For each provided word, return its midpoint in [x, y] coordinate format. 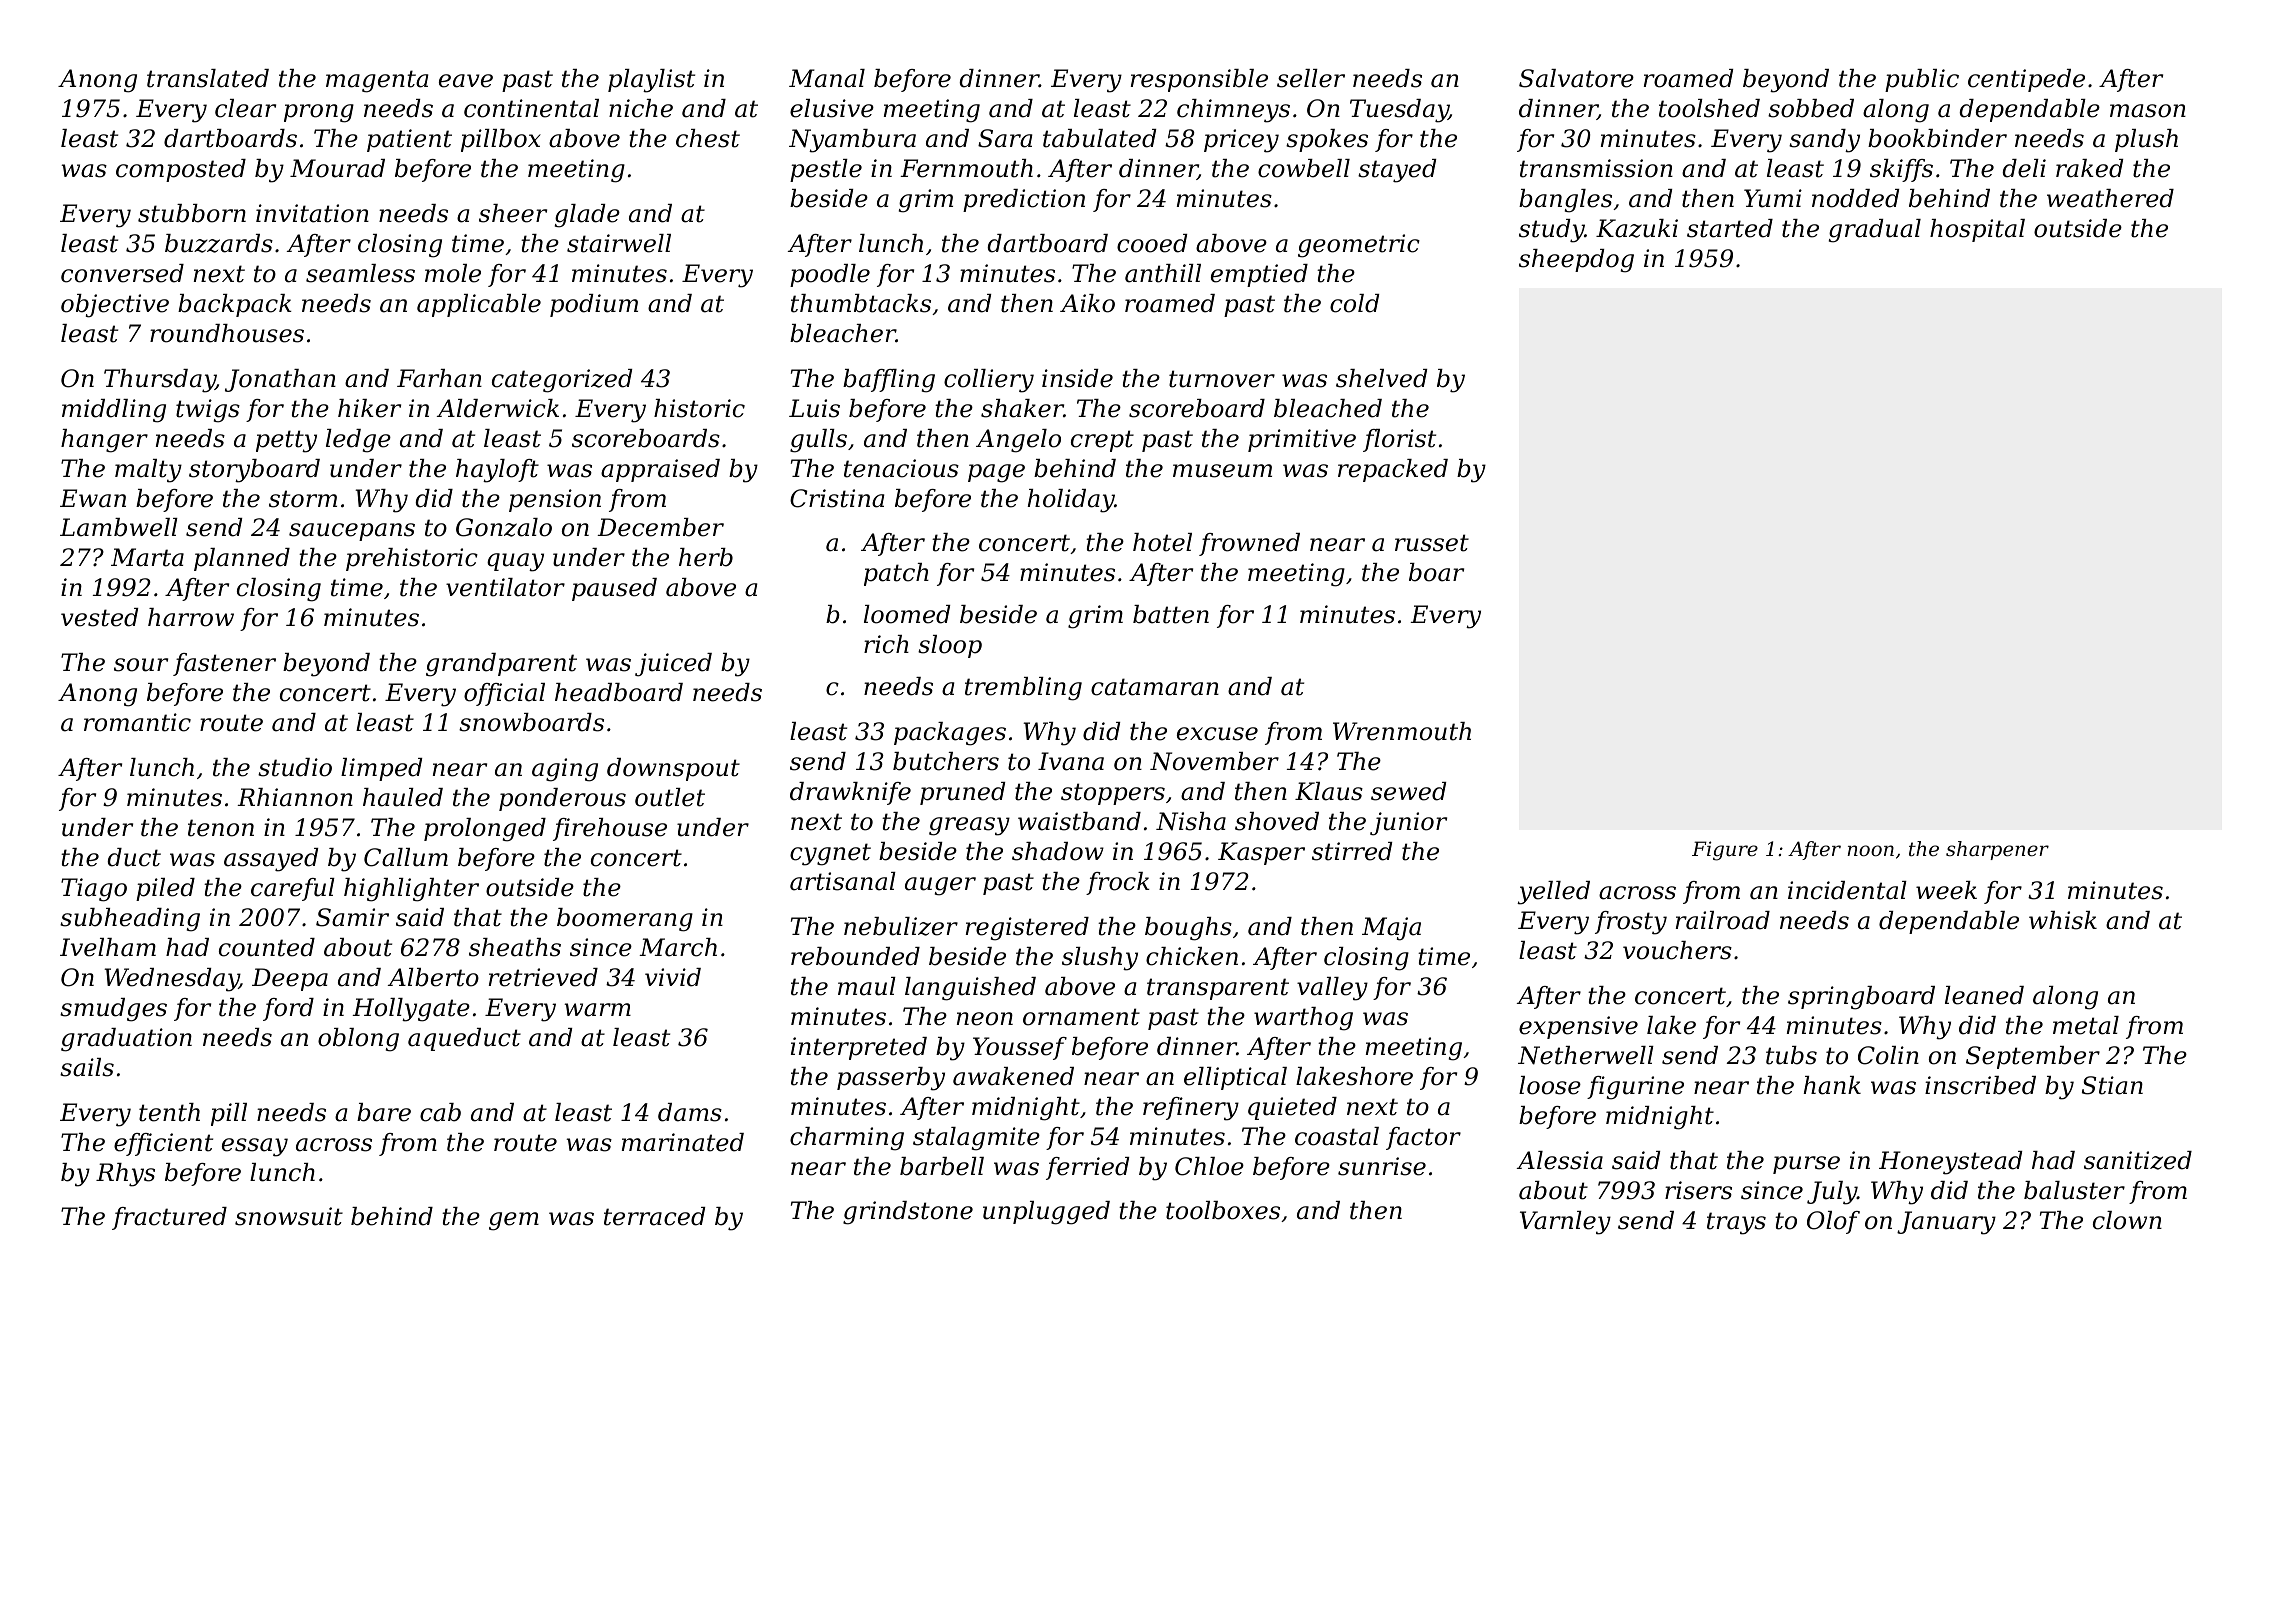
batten [1171, 614]
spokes [1327, 140]
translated [208, 78]
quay [515, 562]
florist [1399, 440]
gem [514, 1221]
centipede [2026, 80]
